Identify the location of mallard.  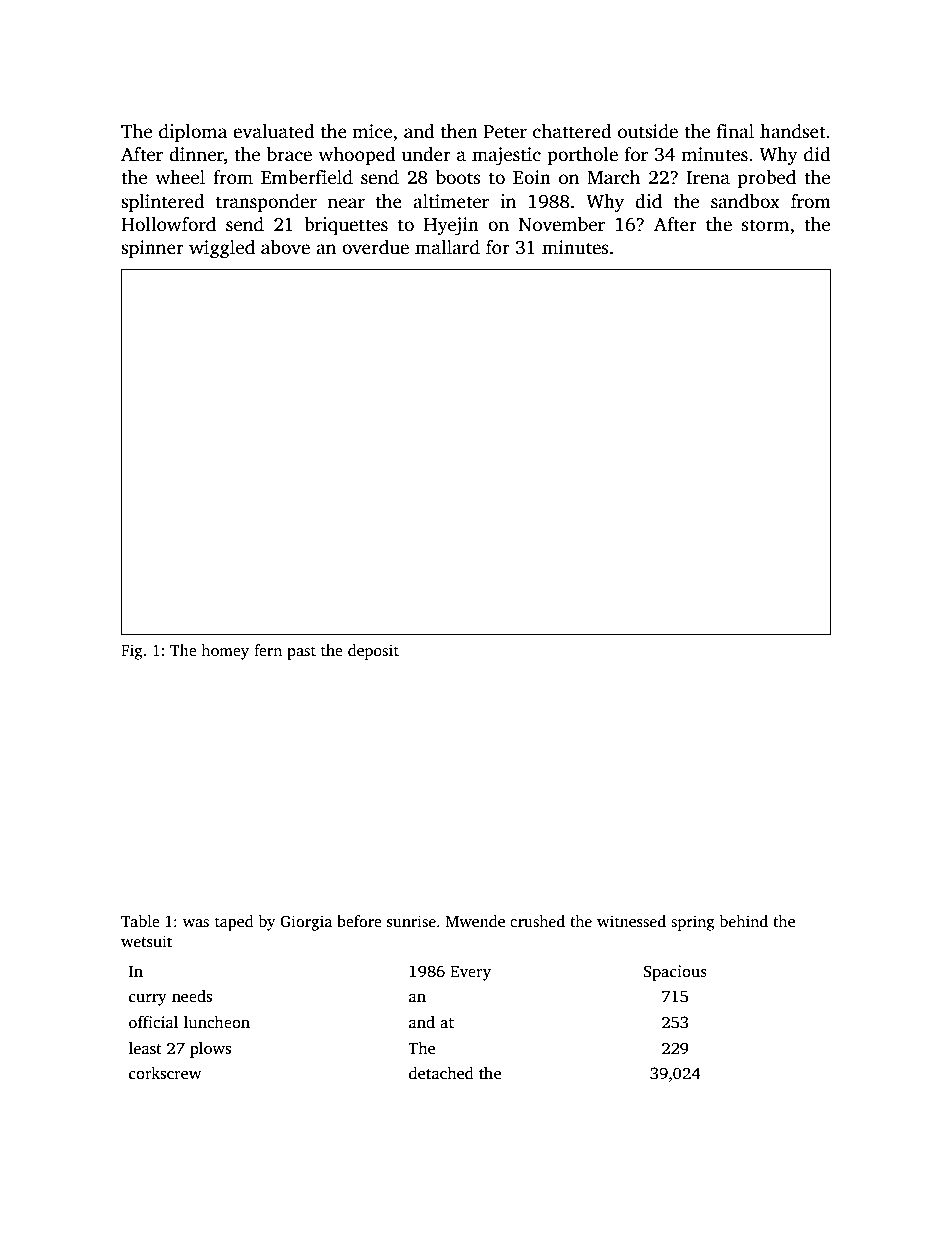
(447, 247).
